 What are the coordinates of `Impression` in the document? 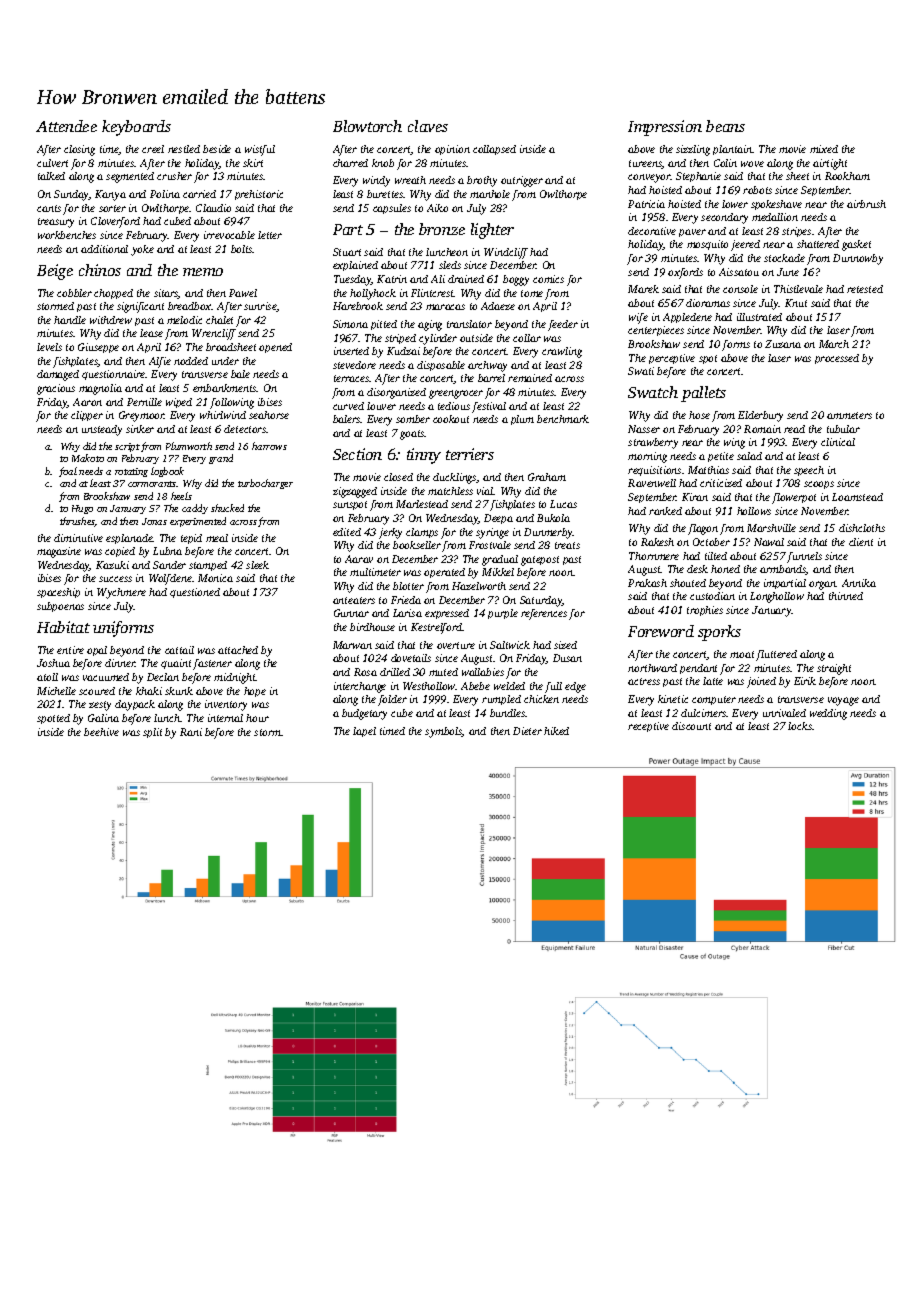 It's located at (665, 128).
